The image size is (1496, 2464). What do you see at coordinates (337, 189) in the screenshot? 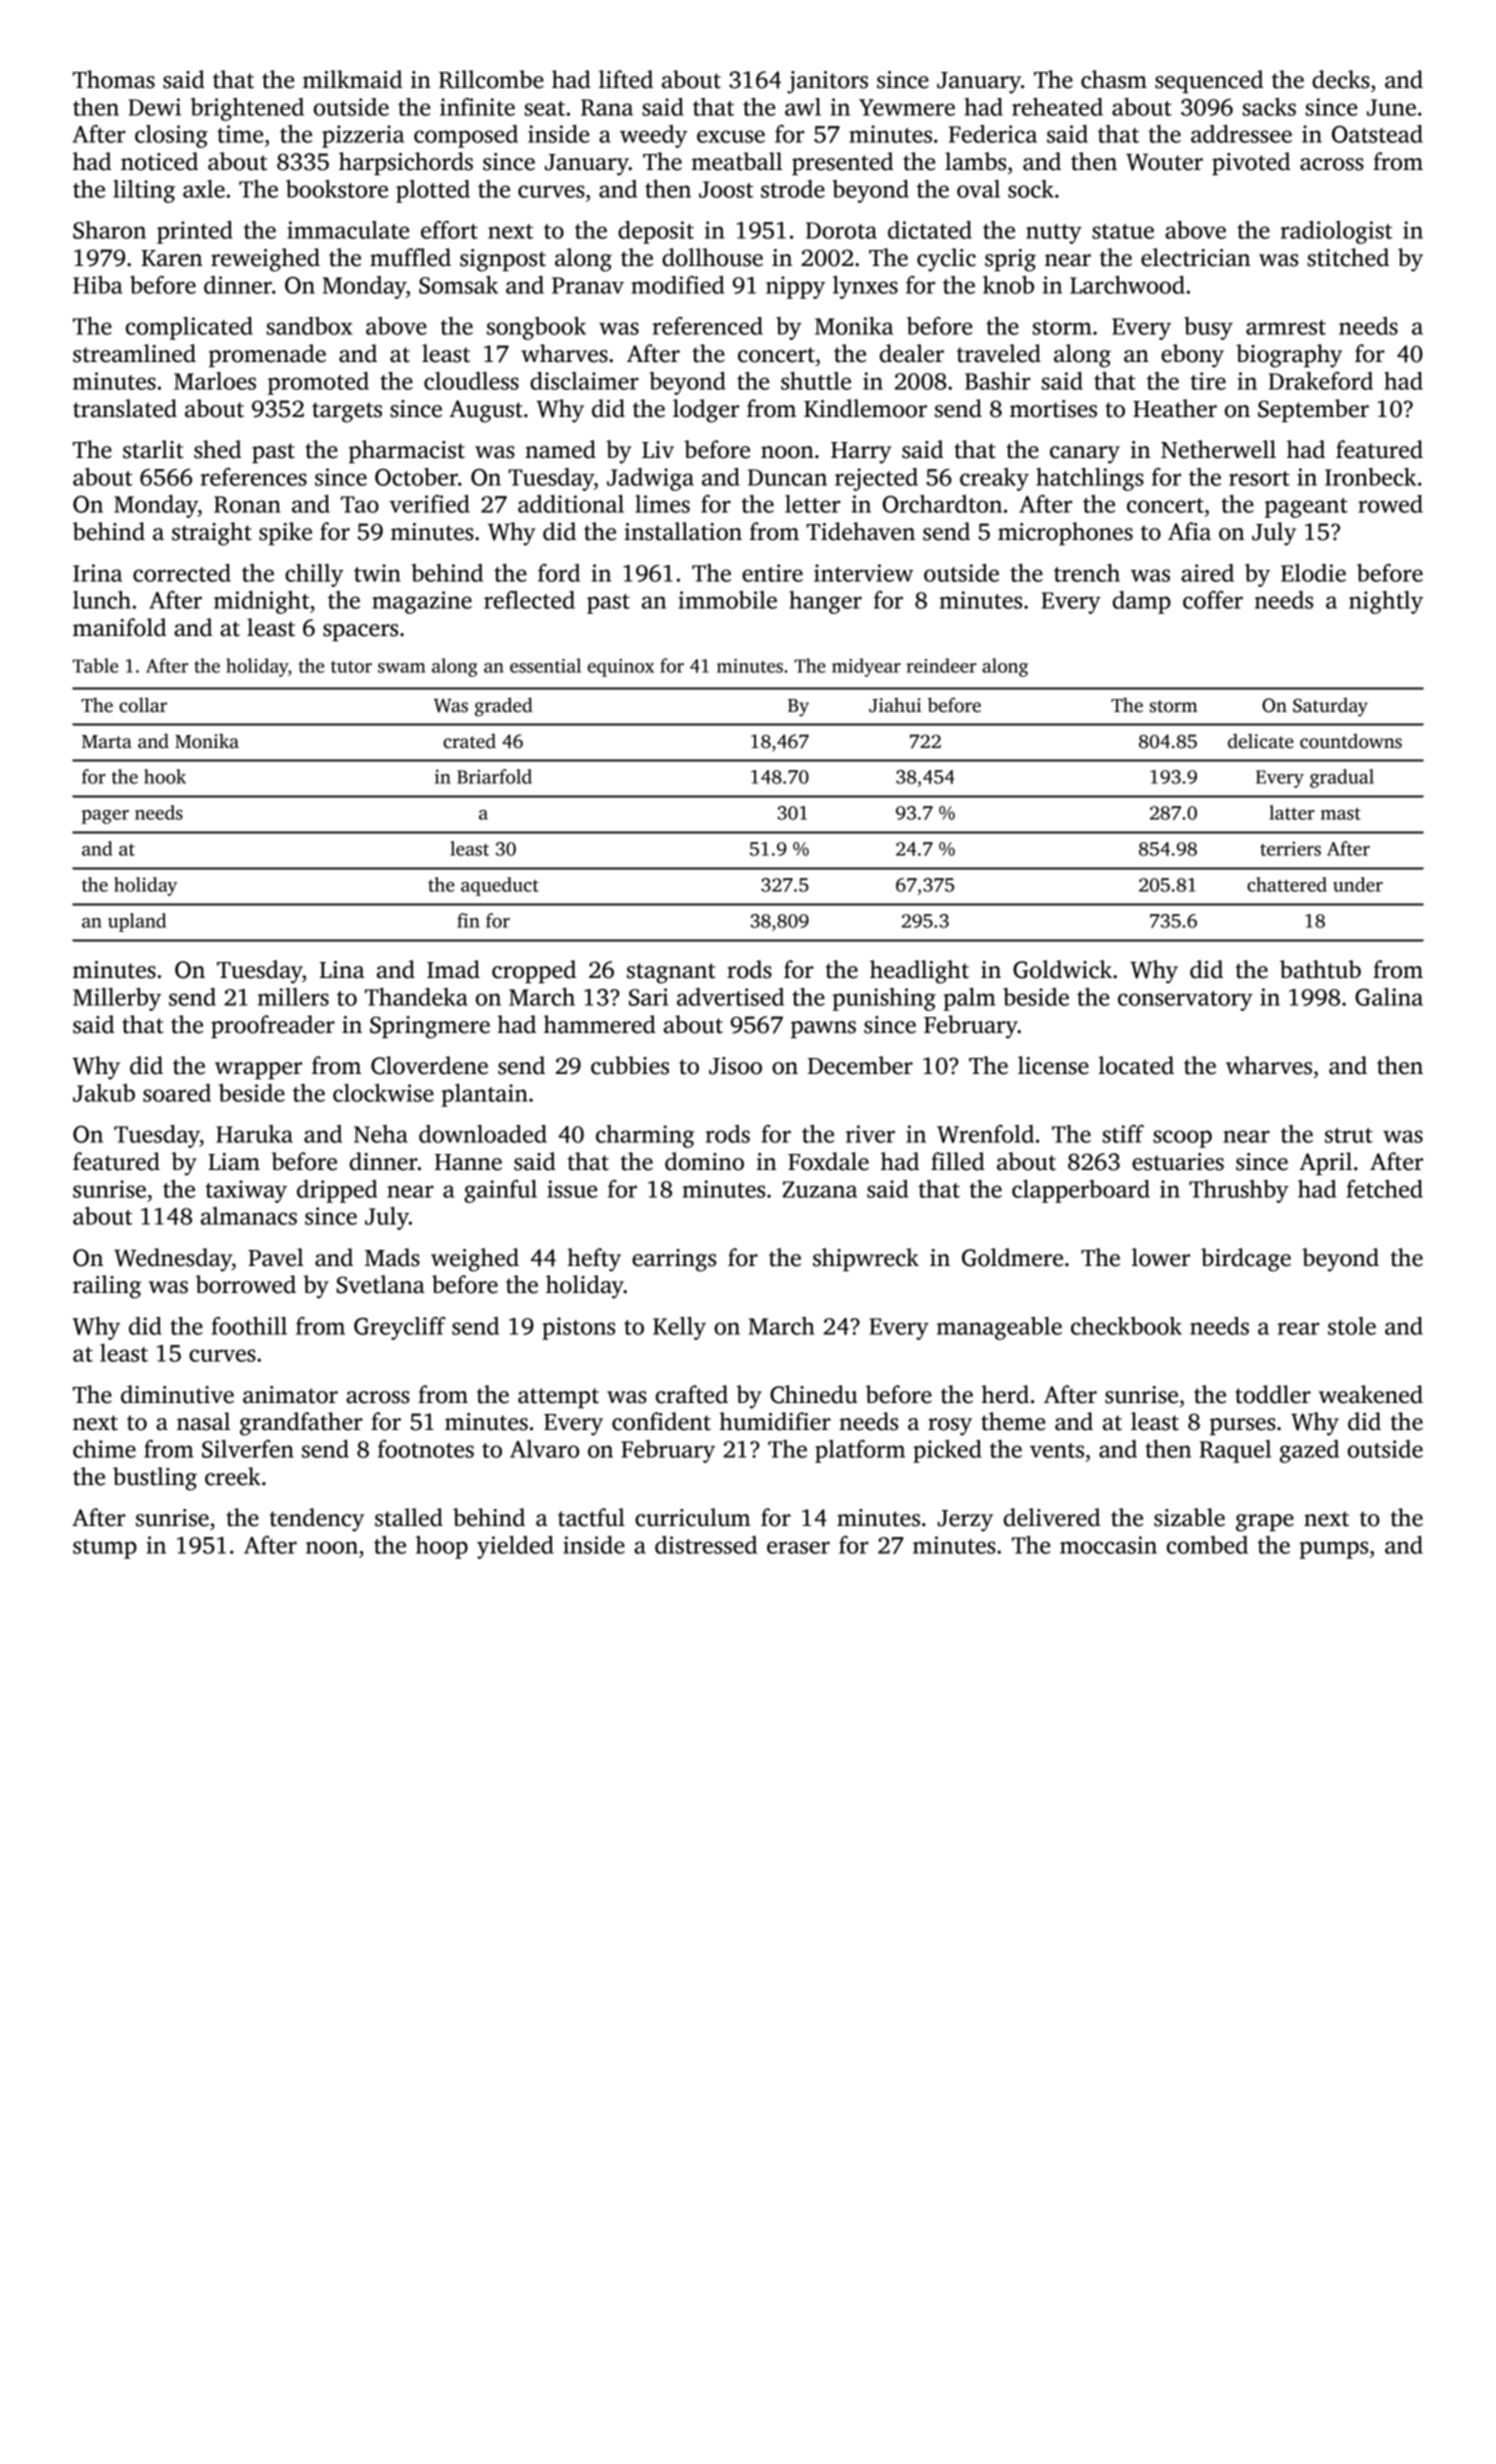
I see `bookstore` at bounding box center [337, 189].
